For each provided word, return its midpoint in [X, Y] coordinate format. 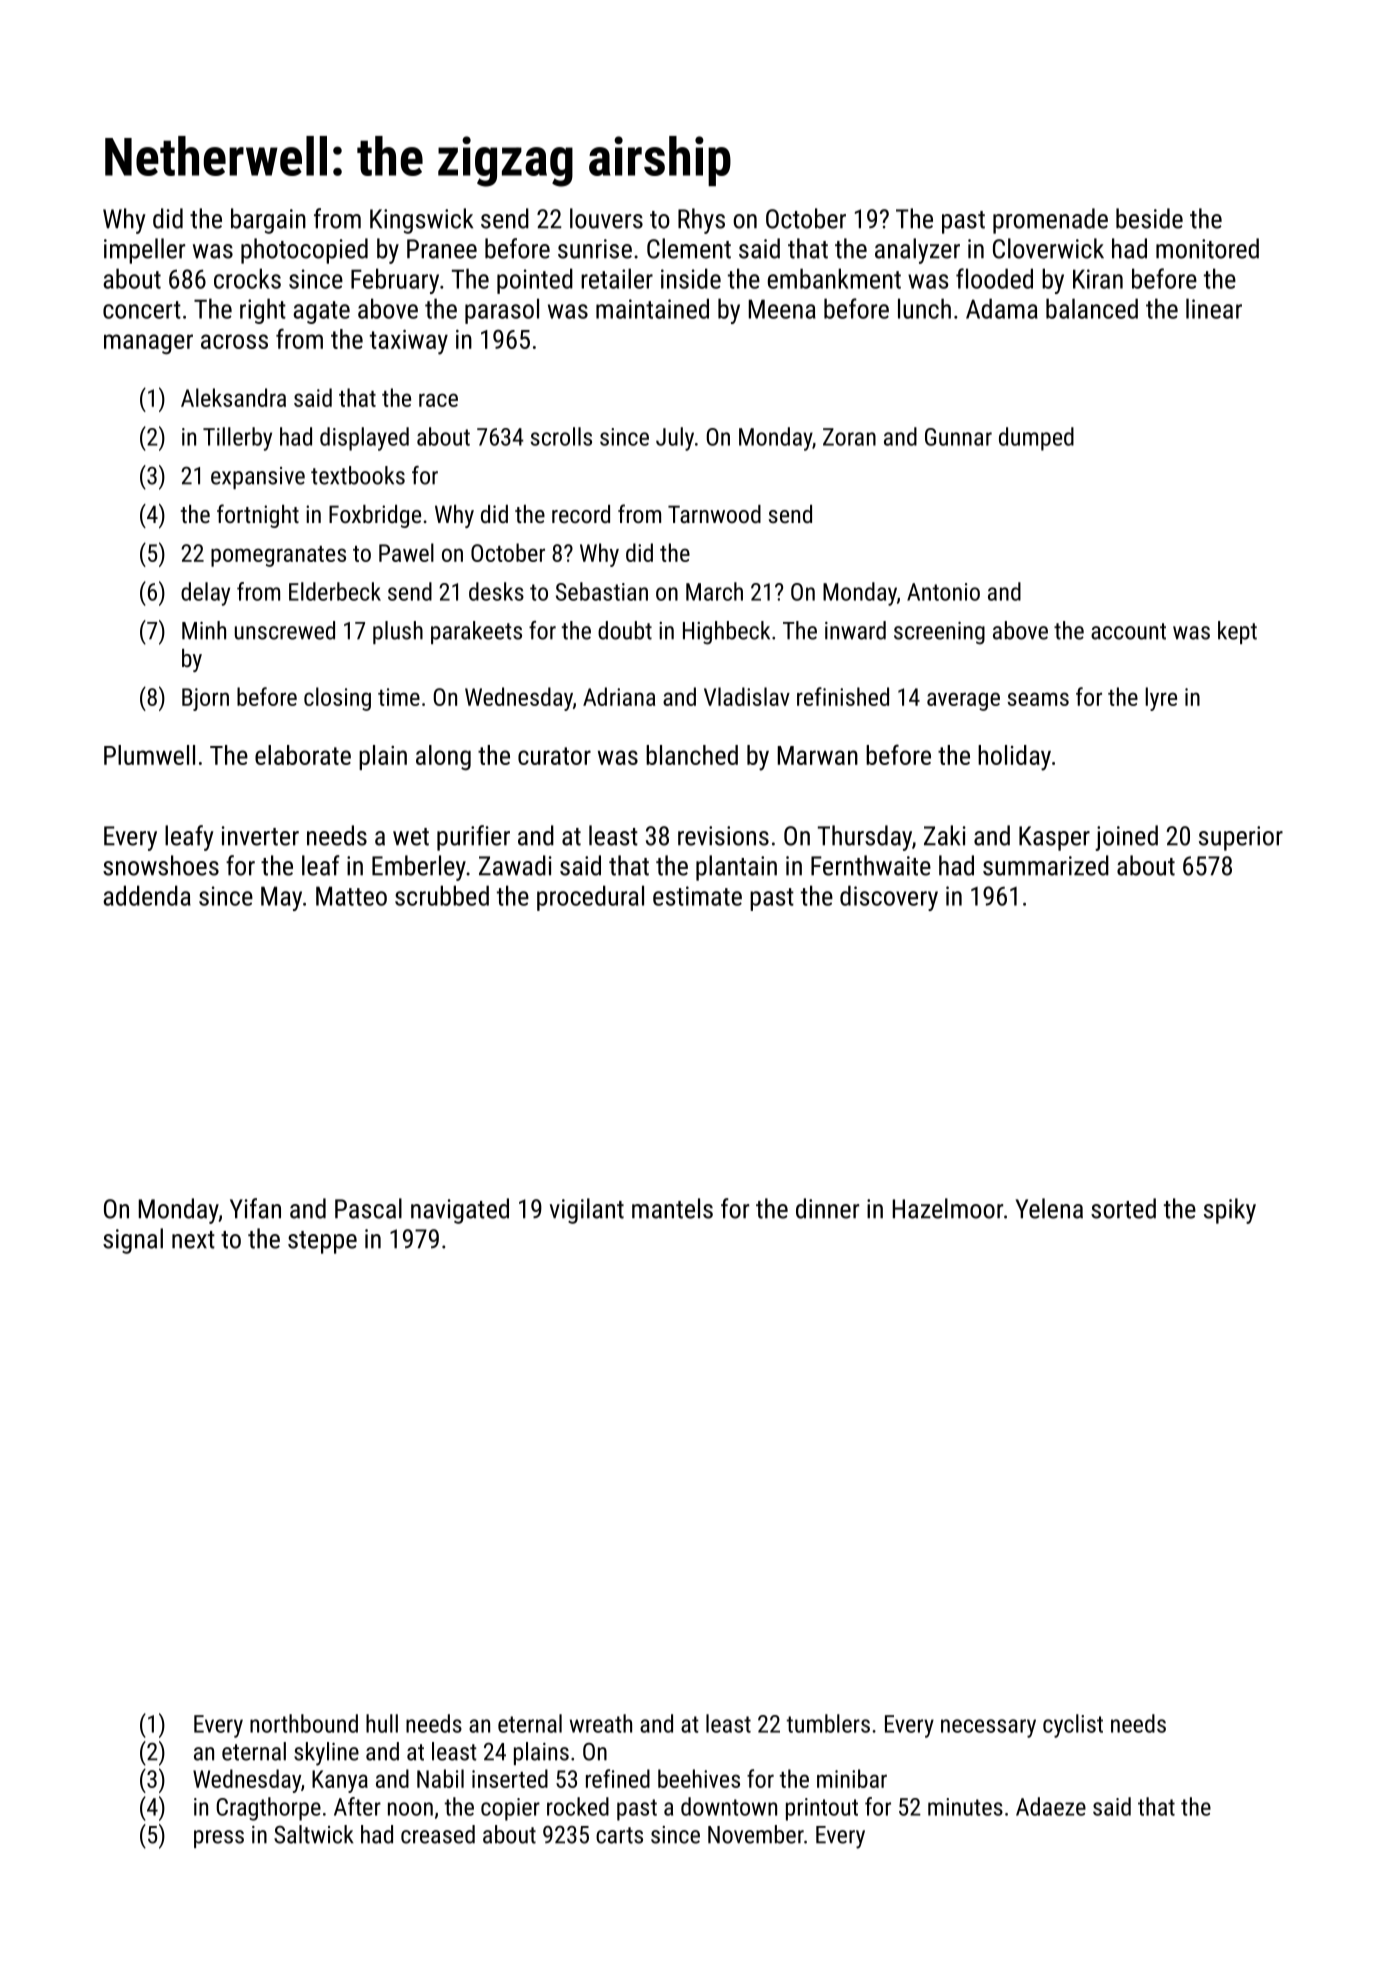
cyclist [1073, 1726]
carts [619, 1835]
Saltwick [314, 1834]
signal [133, 1241]
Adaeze [1051, 1806]
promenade [1050, 221]
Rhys [701, 221]
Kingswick [421, 221]
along [443, 757]
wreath [601, 1723]
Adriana [619, 696]
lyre [1161, 699]
